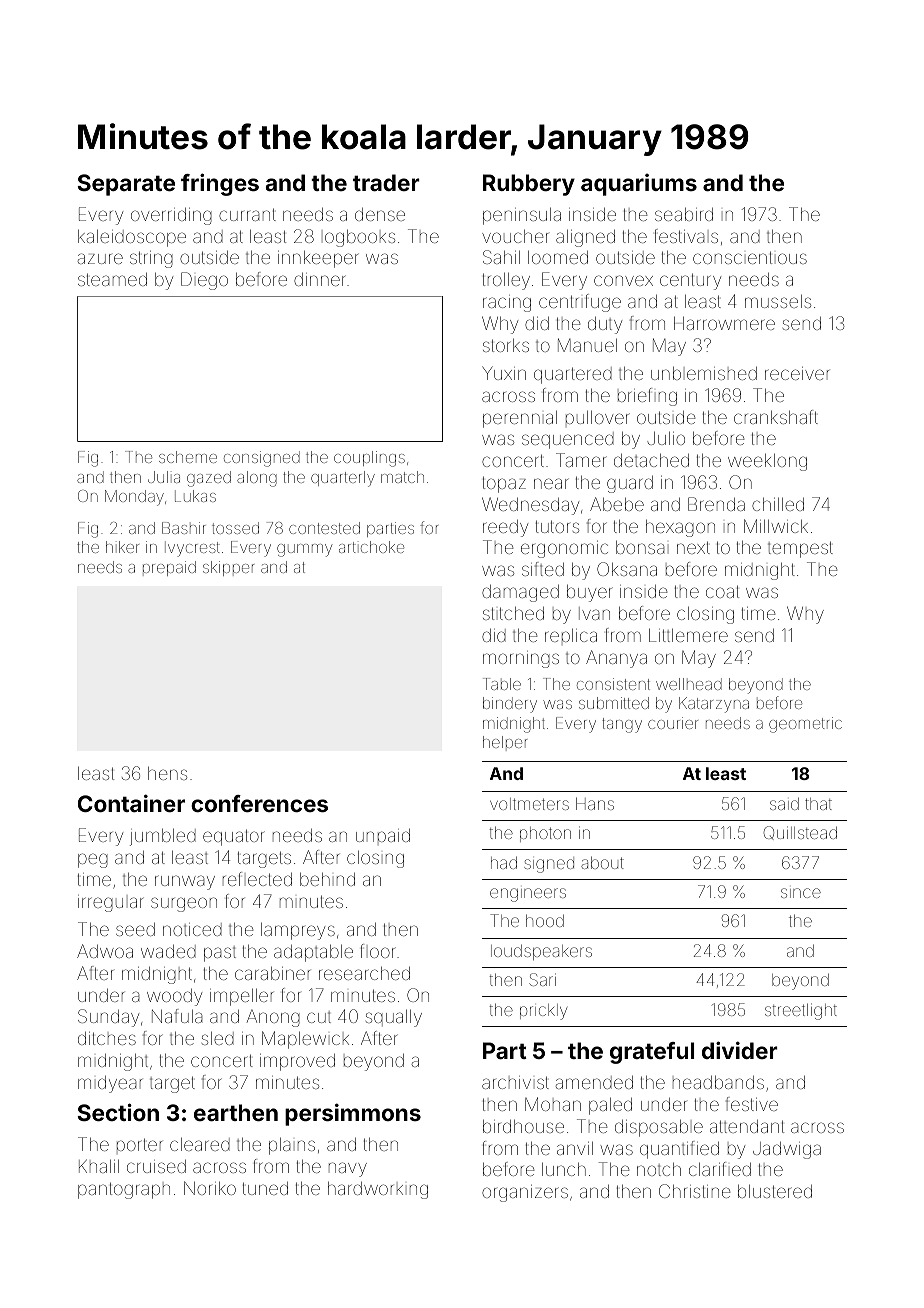  I want to click on conferences, so click(259, 803).
